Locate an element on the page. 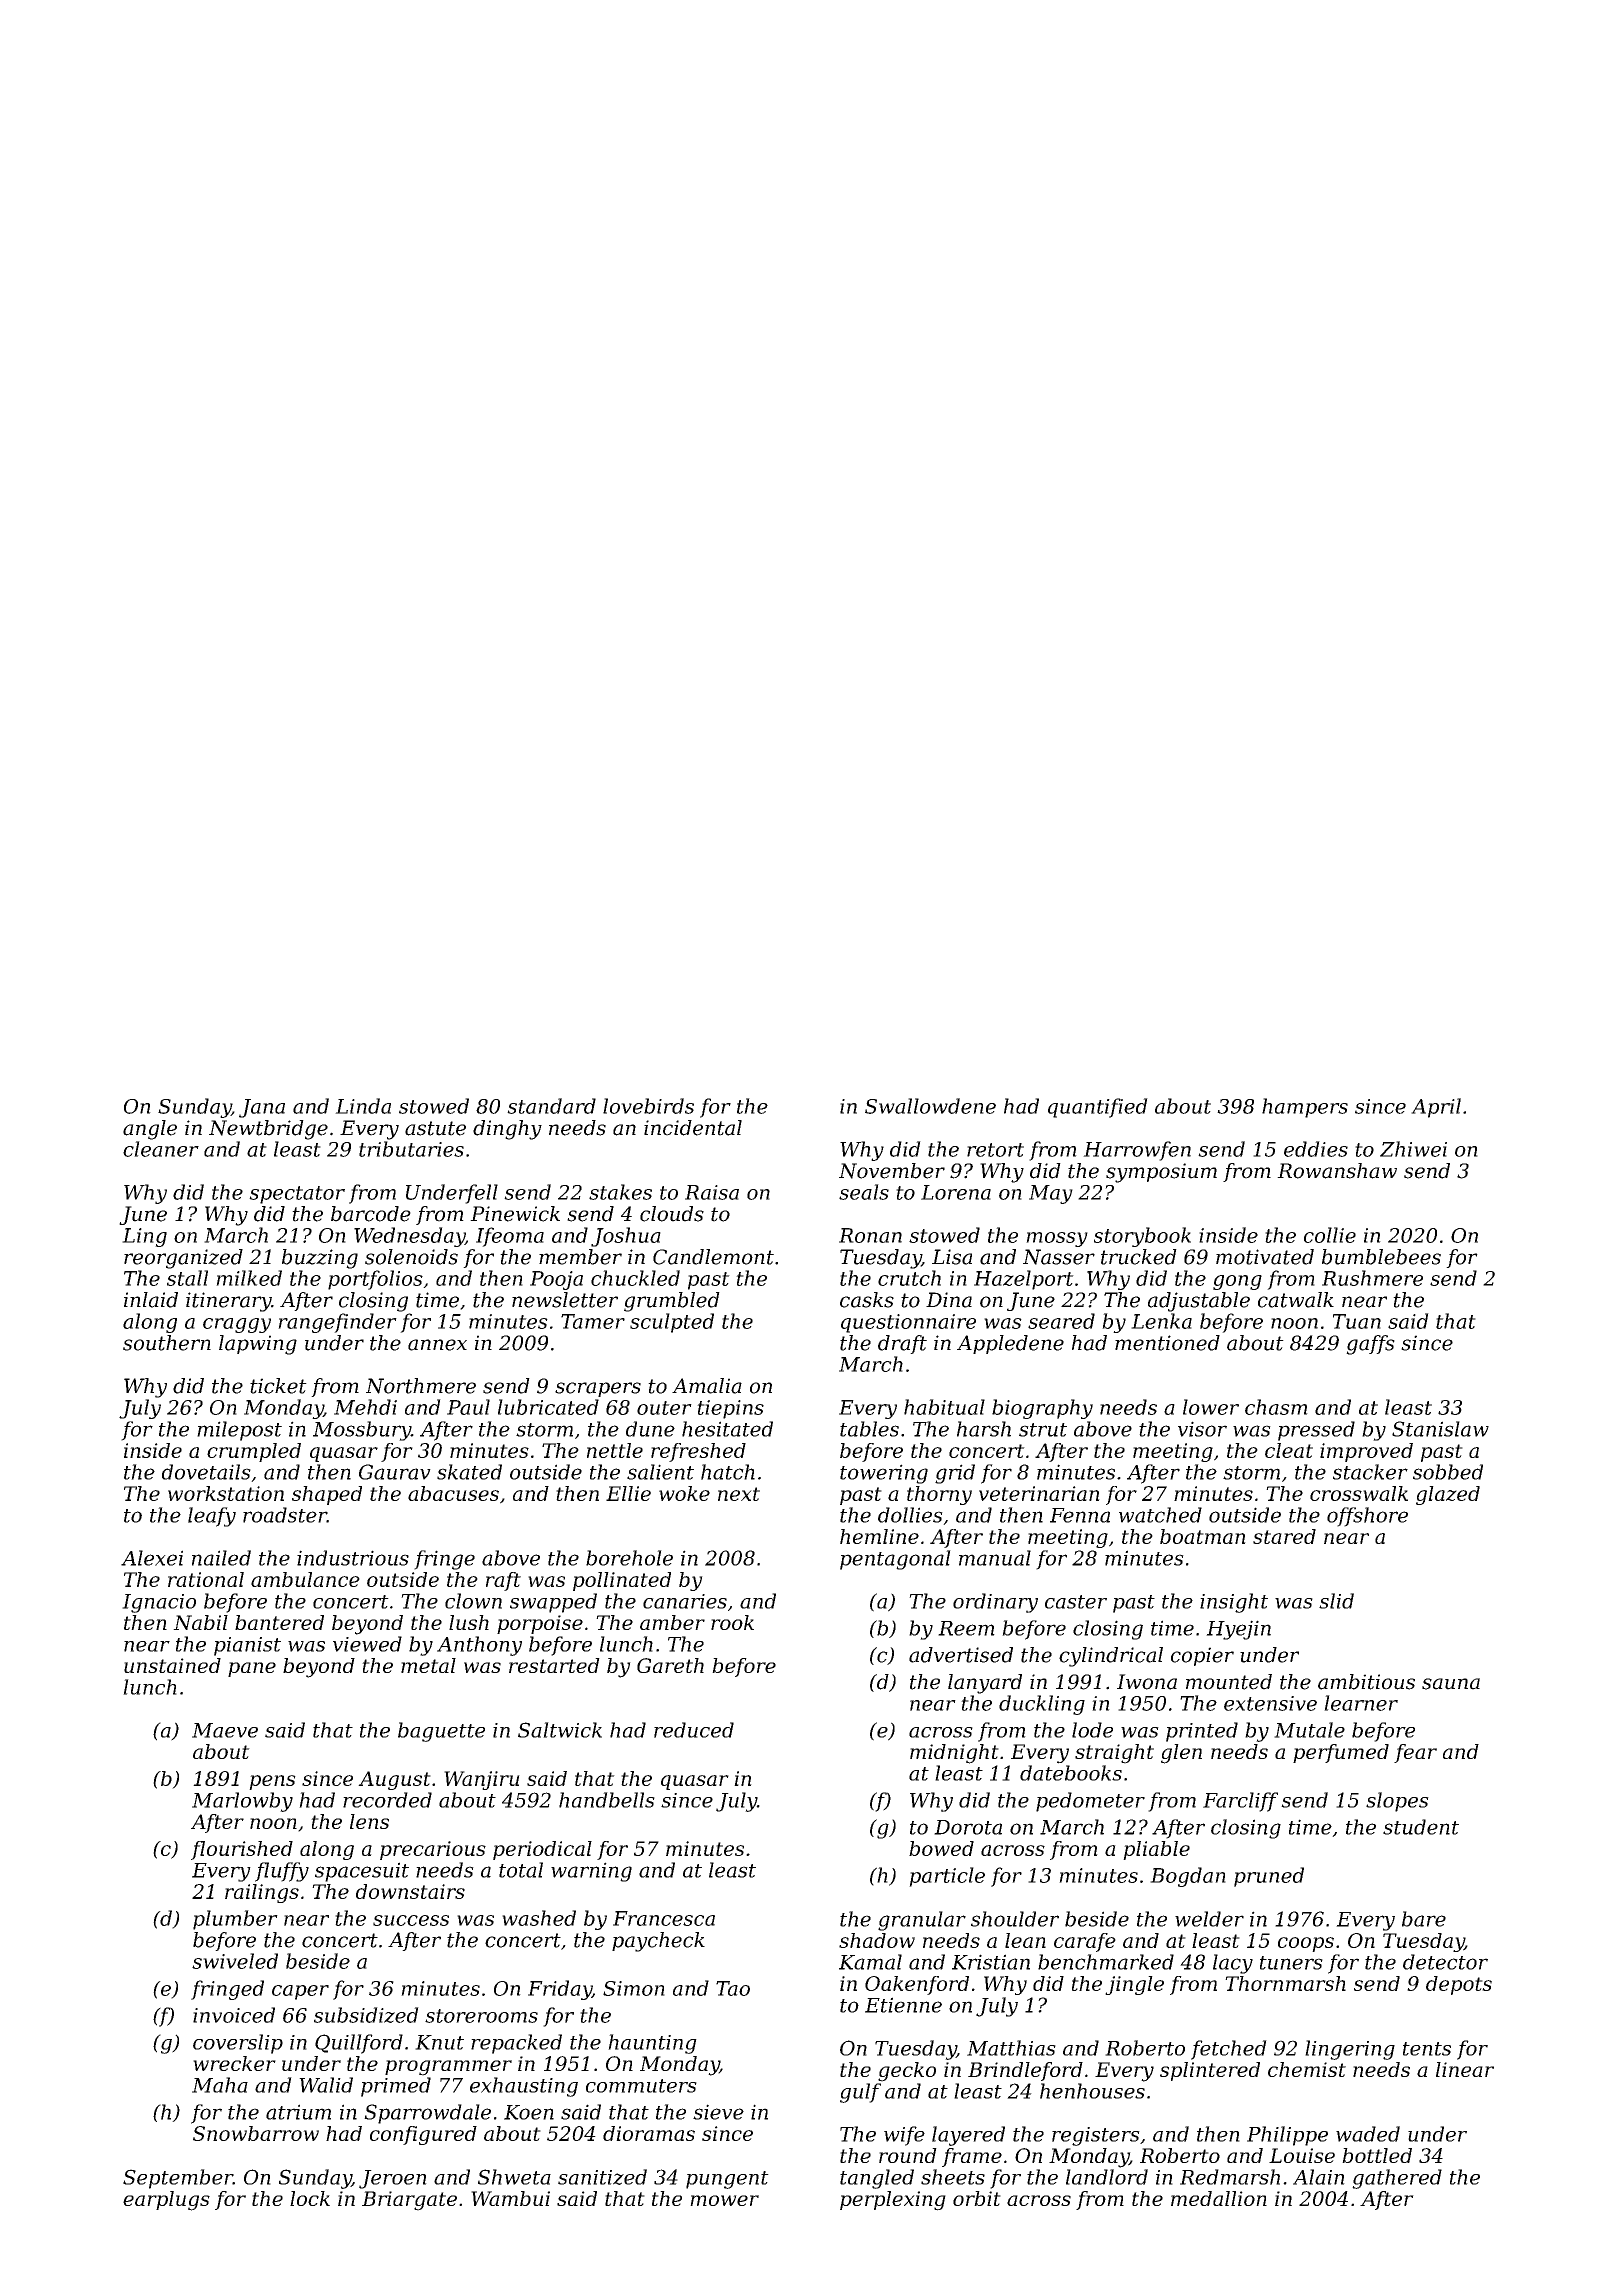 This image has width=1620, height=2292. catwalk is located at coordinates (1296, 1300).
